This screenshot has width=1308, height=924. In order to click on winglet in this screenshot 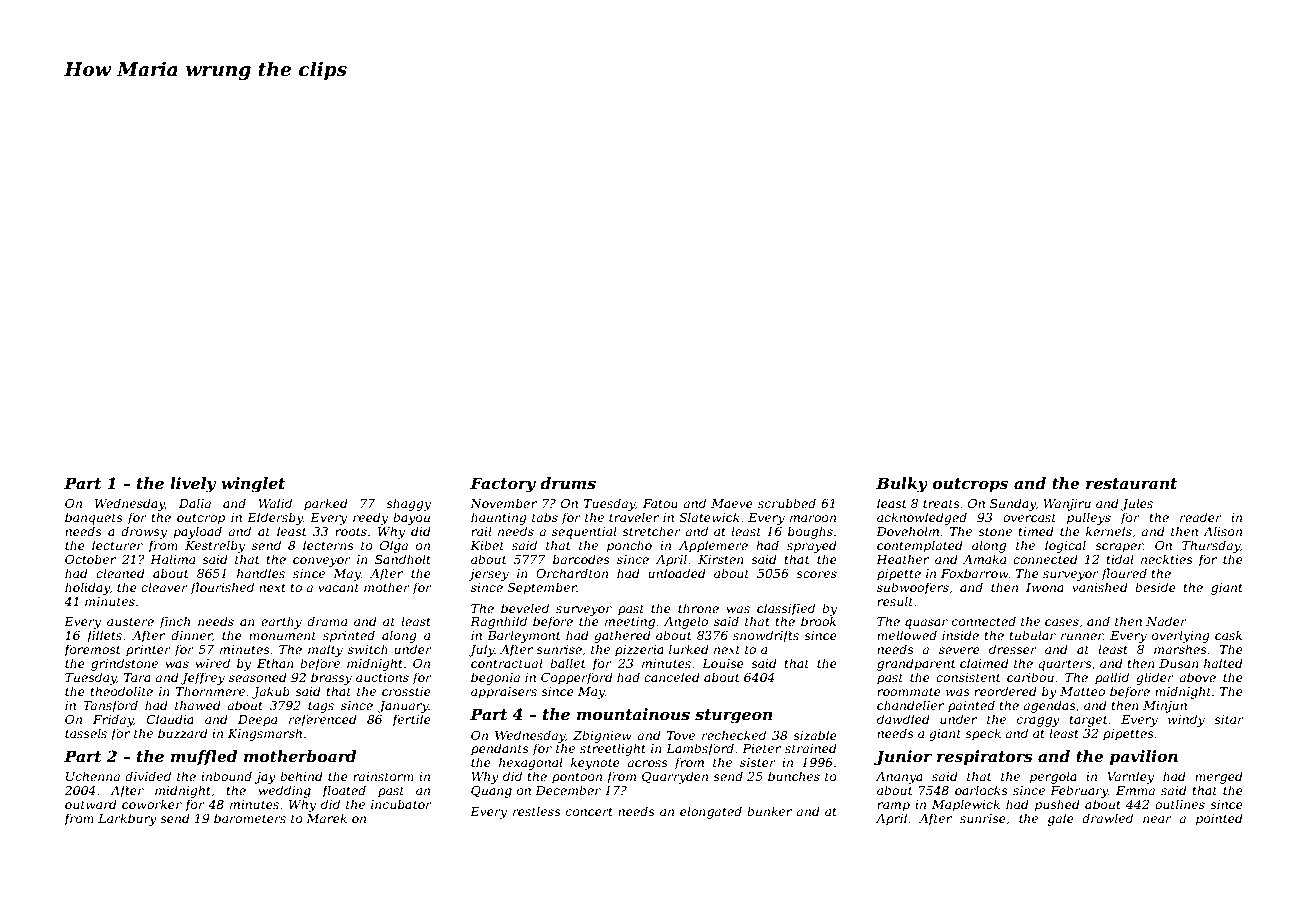, I will do `click(253, 485)`.
